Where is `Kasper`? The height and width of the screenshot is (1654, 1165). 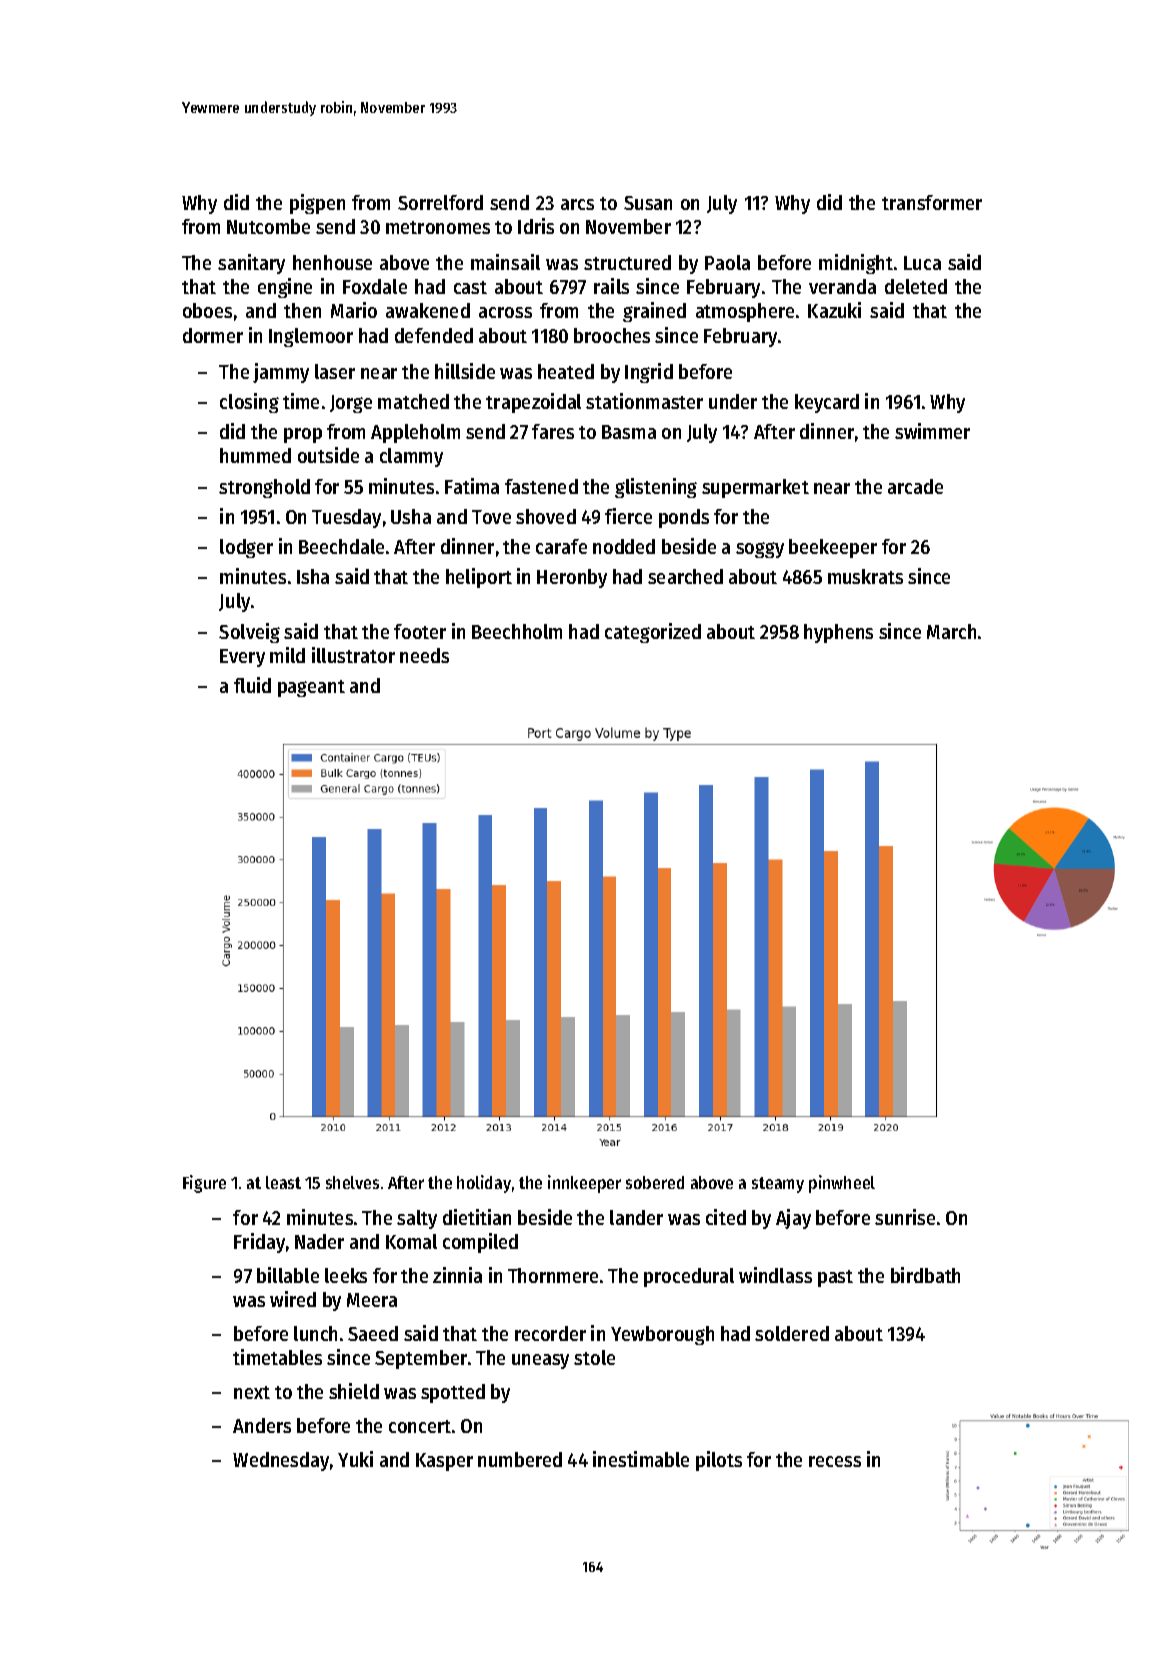
Kasper is located at coordinates (444, 1462).
